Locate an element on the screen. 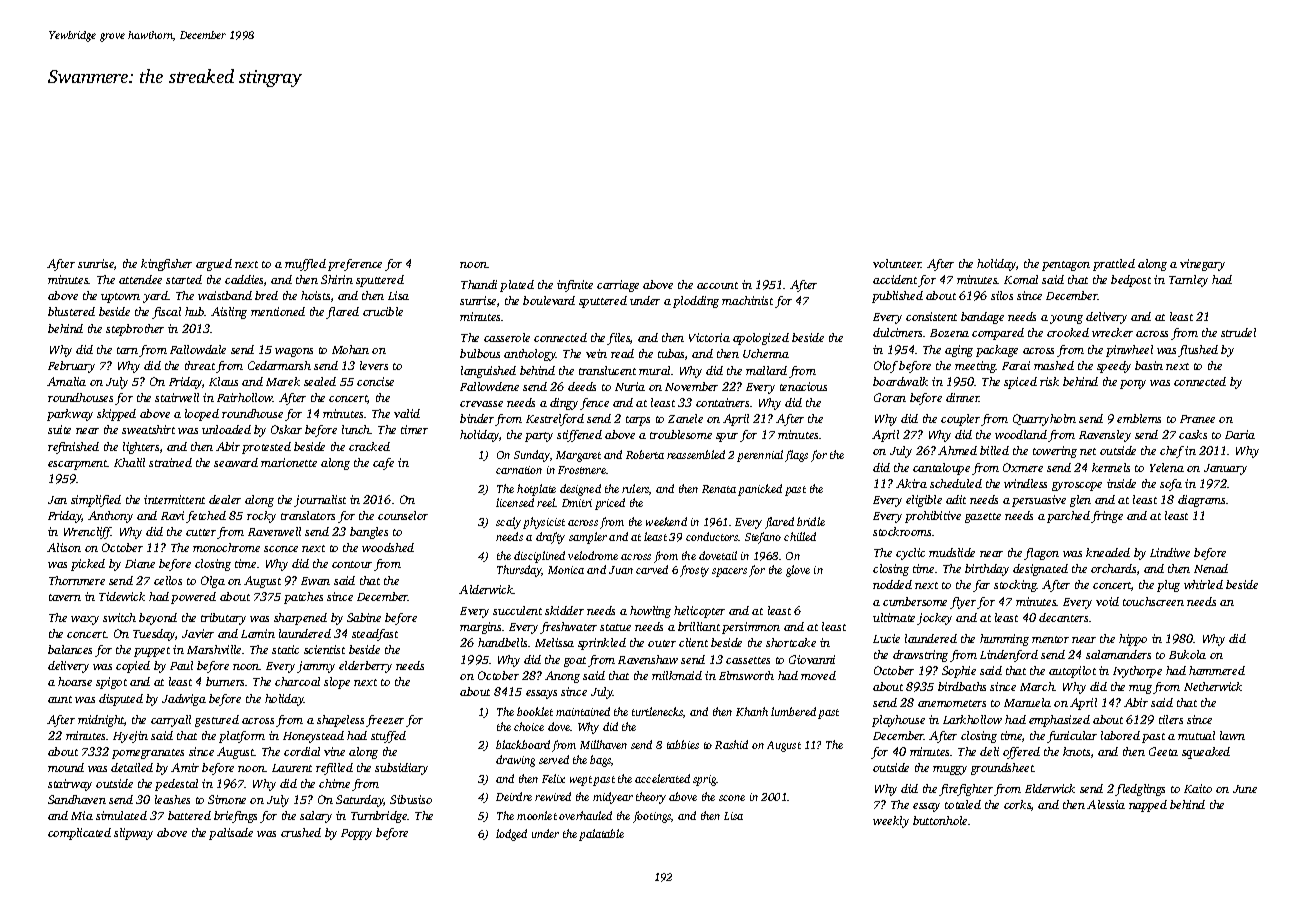 Image resolution: width=1308 pixels, height=924 pixels. Marek is located at coordinates (283, 381).
